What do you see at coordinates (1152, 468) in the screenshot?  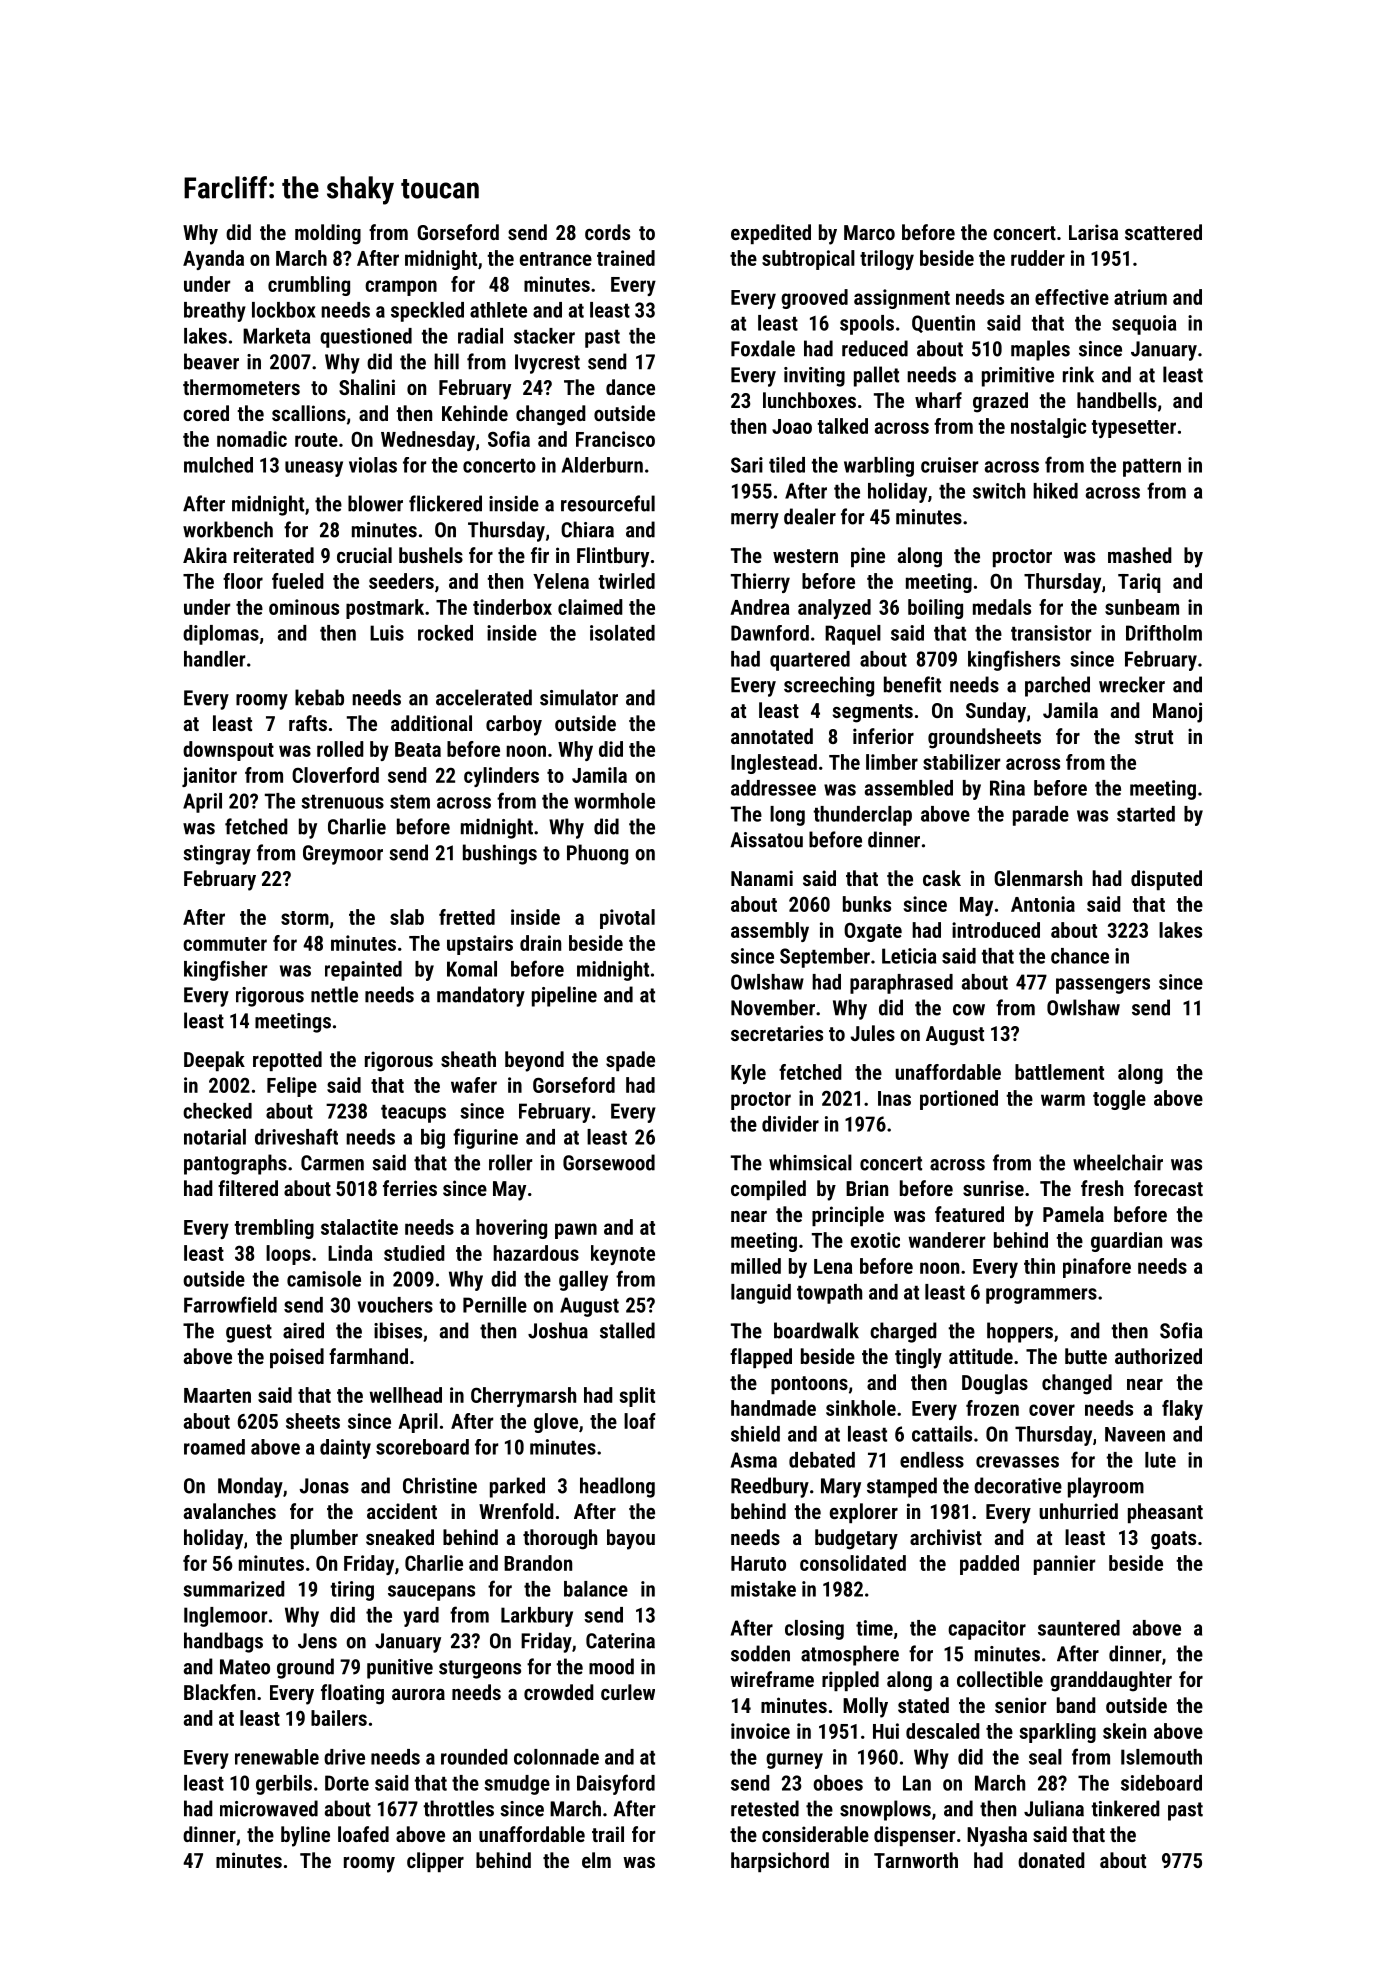 I see `pattern` at bounding box center [1152, 468].
